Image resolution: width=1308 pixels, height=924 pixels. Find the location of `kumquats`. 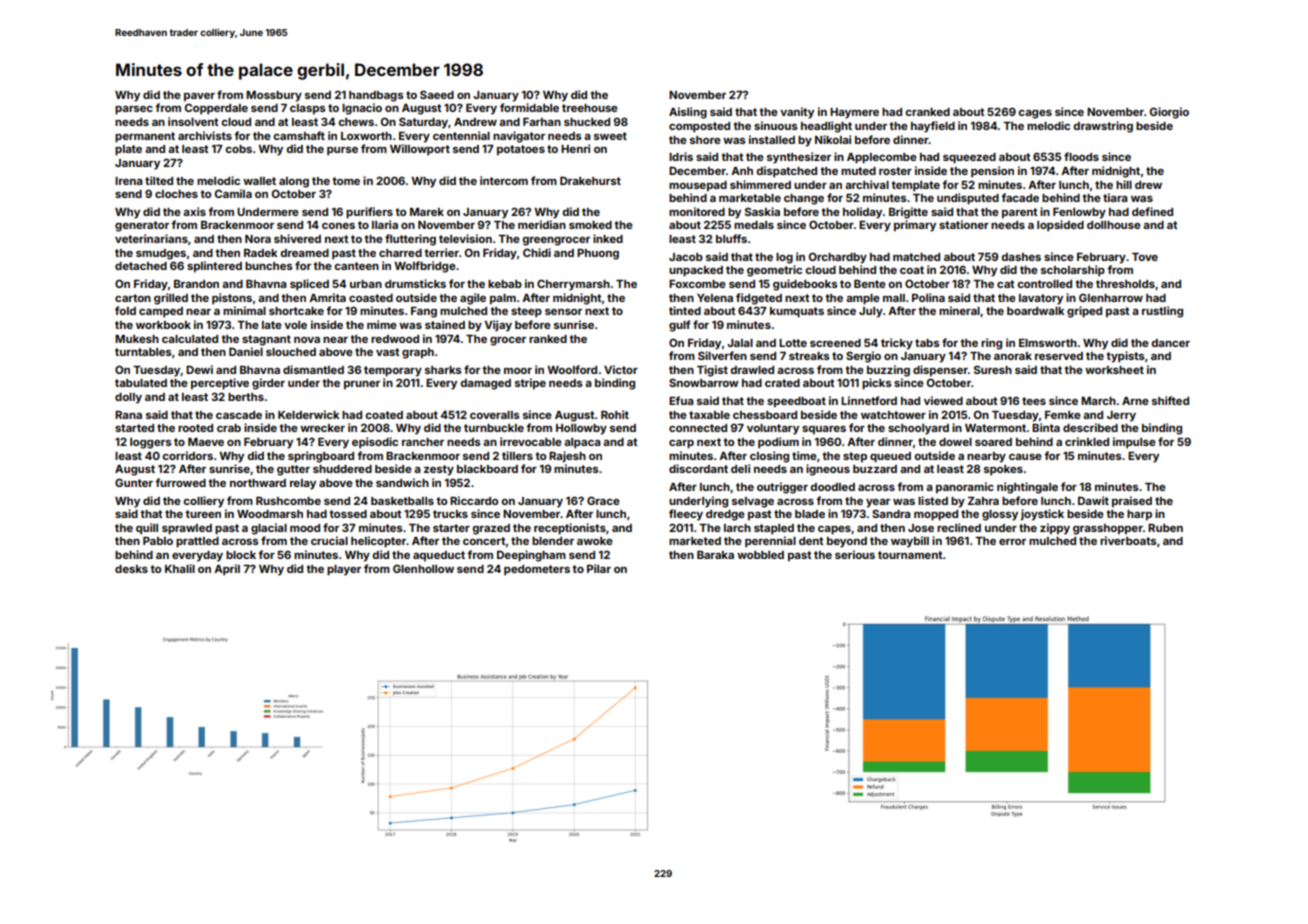

kumquats is located at coordinates (797, 312).
